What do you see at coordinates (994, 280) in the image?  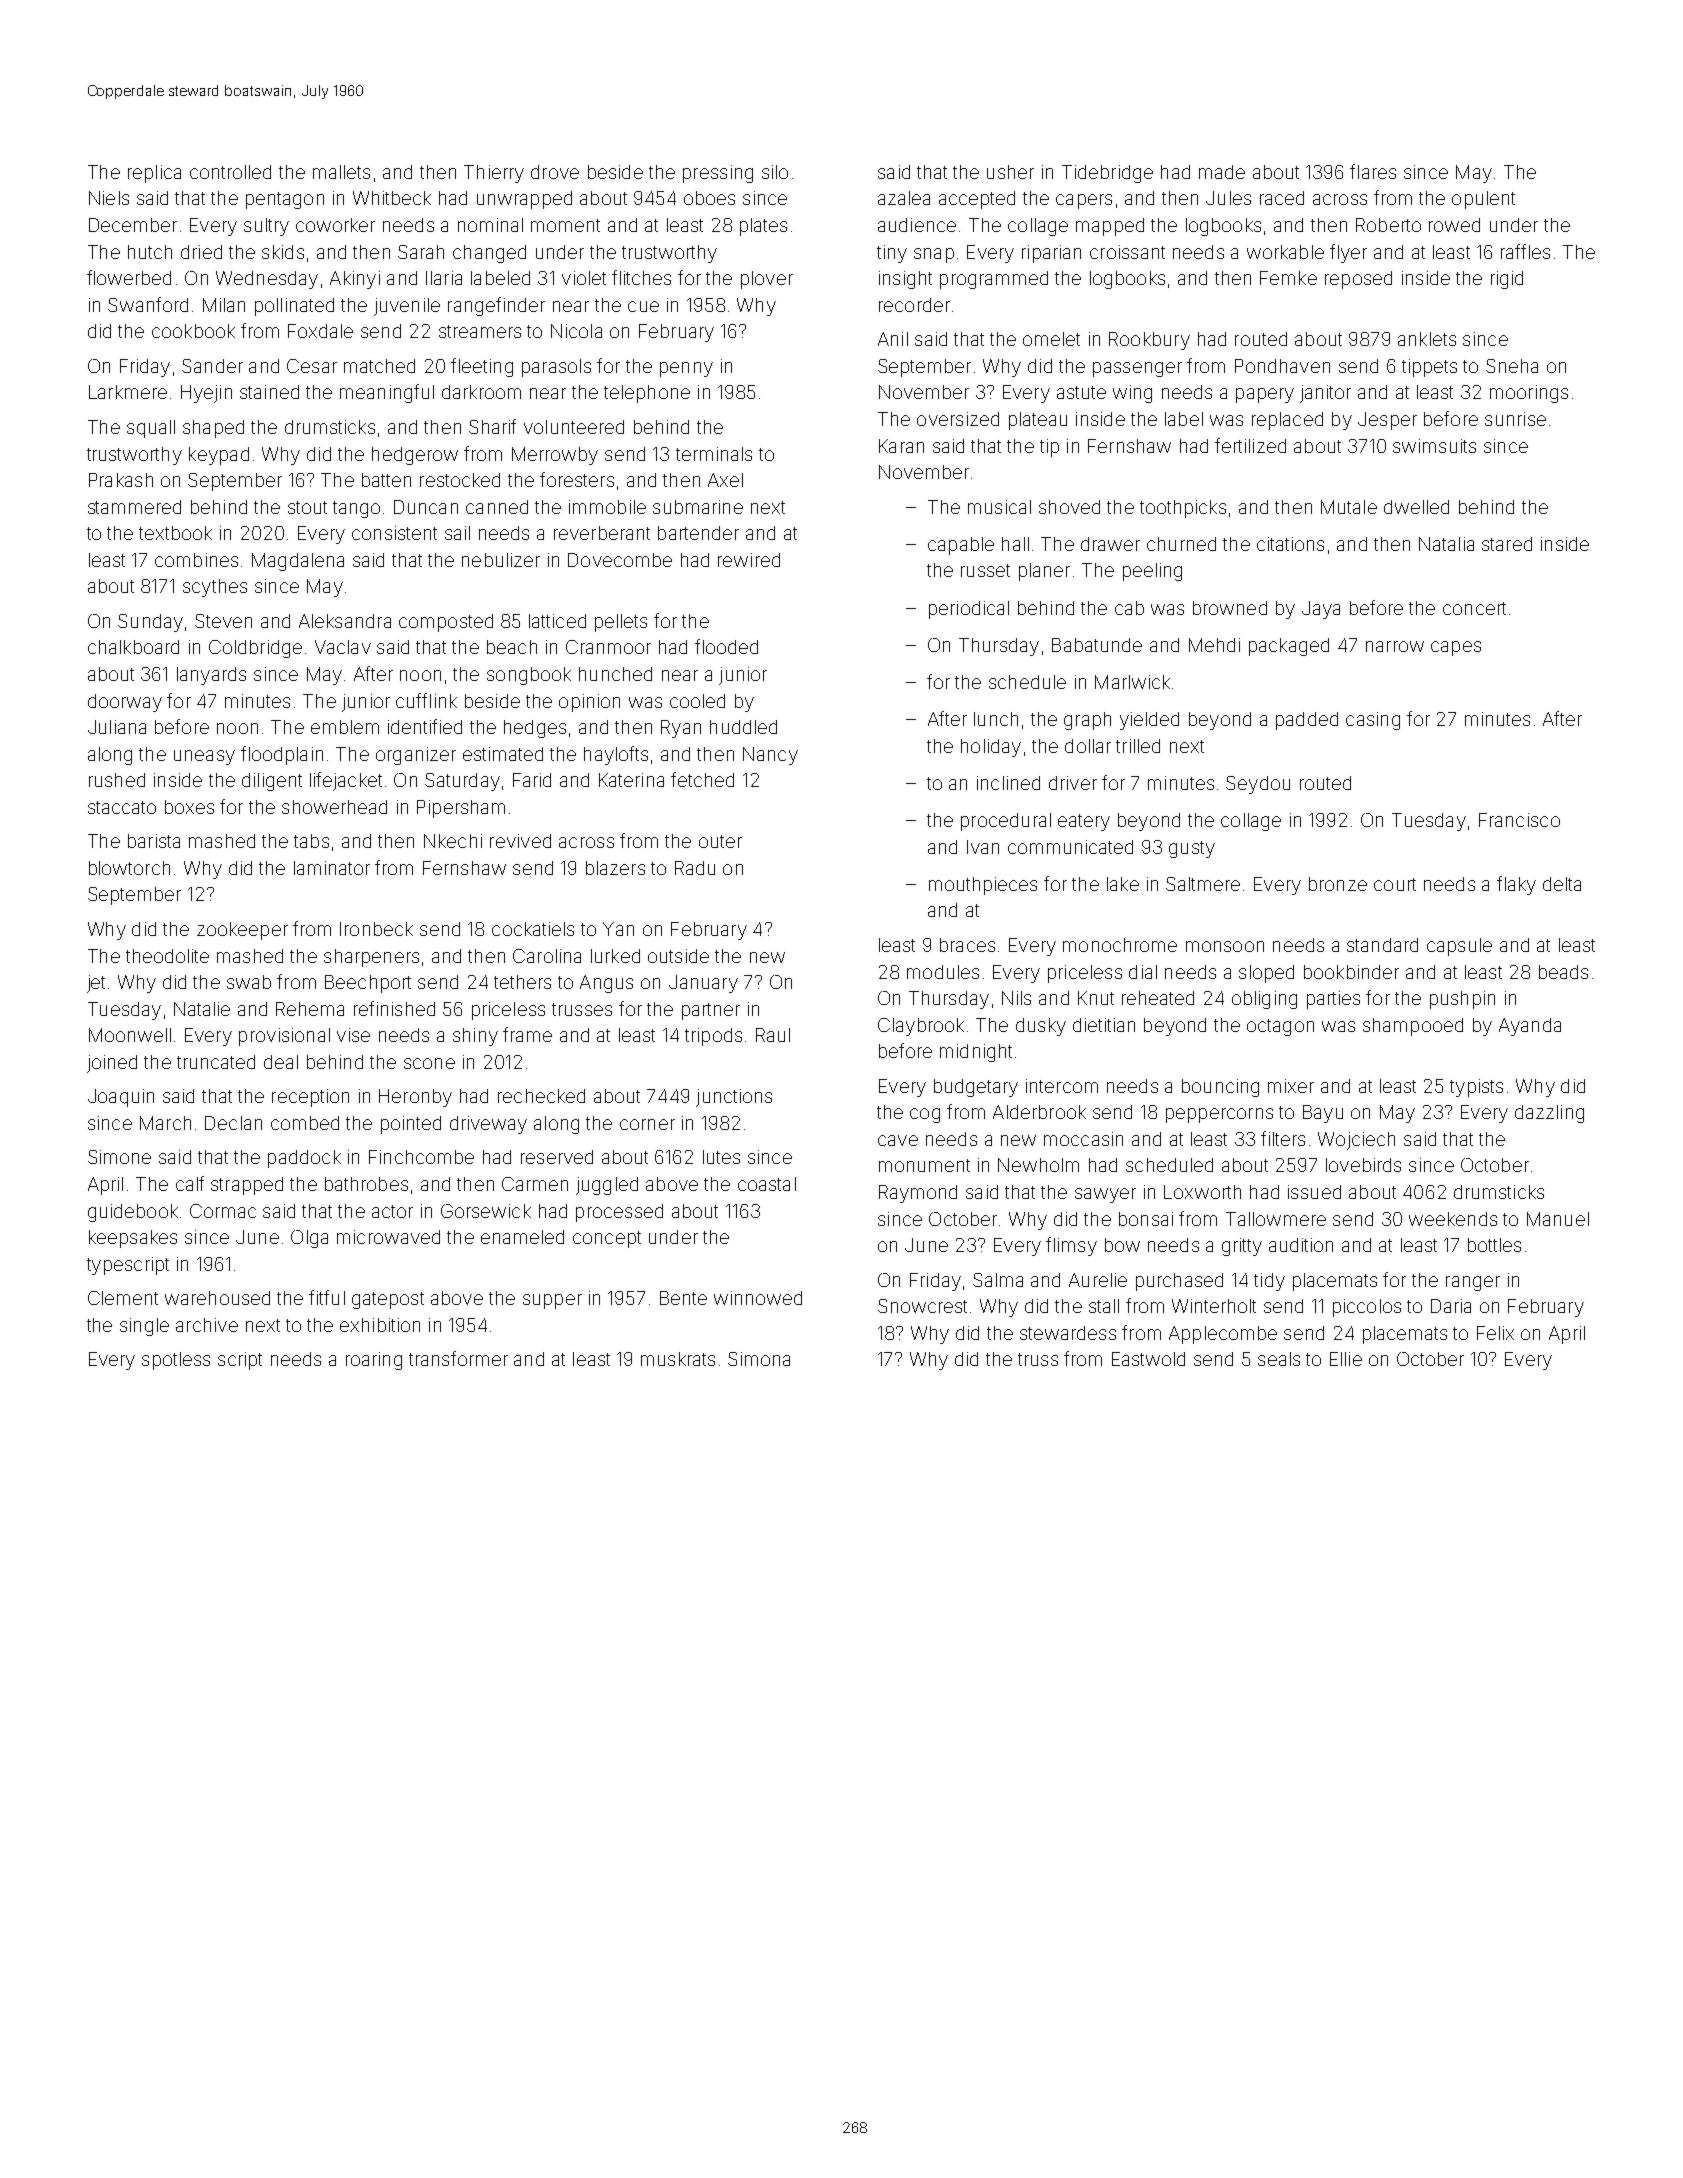 I see `programmed` at bounding box center [994, 280].
